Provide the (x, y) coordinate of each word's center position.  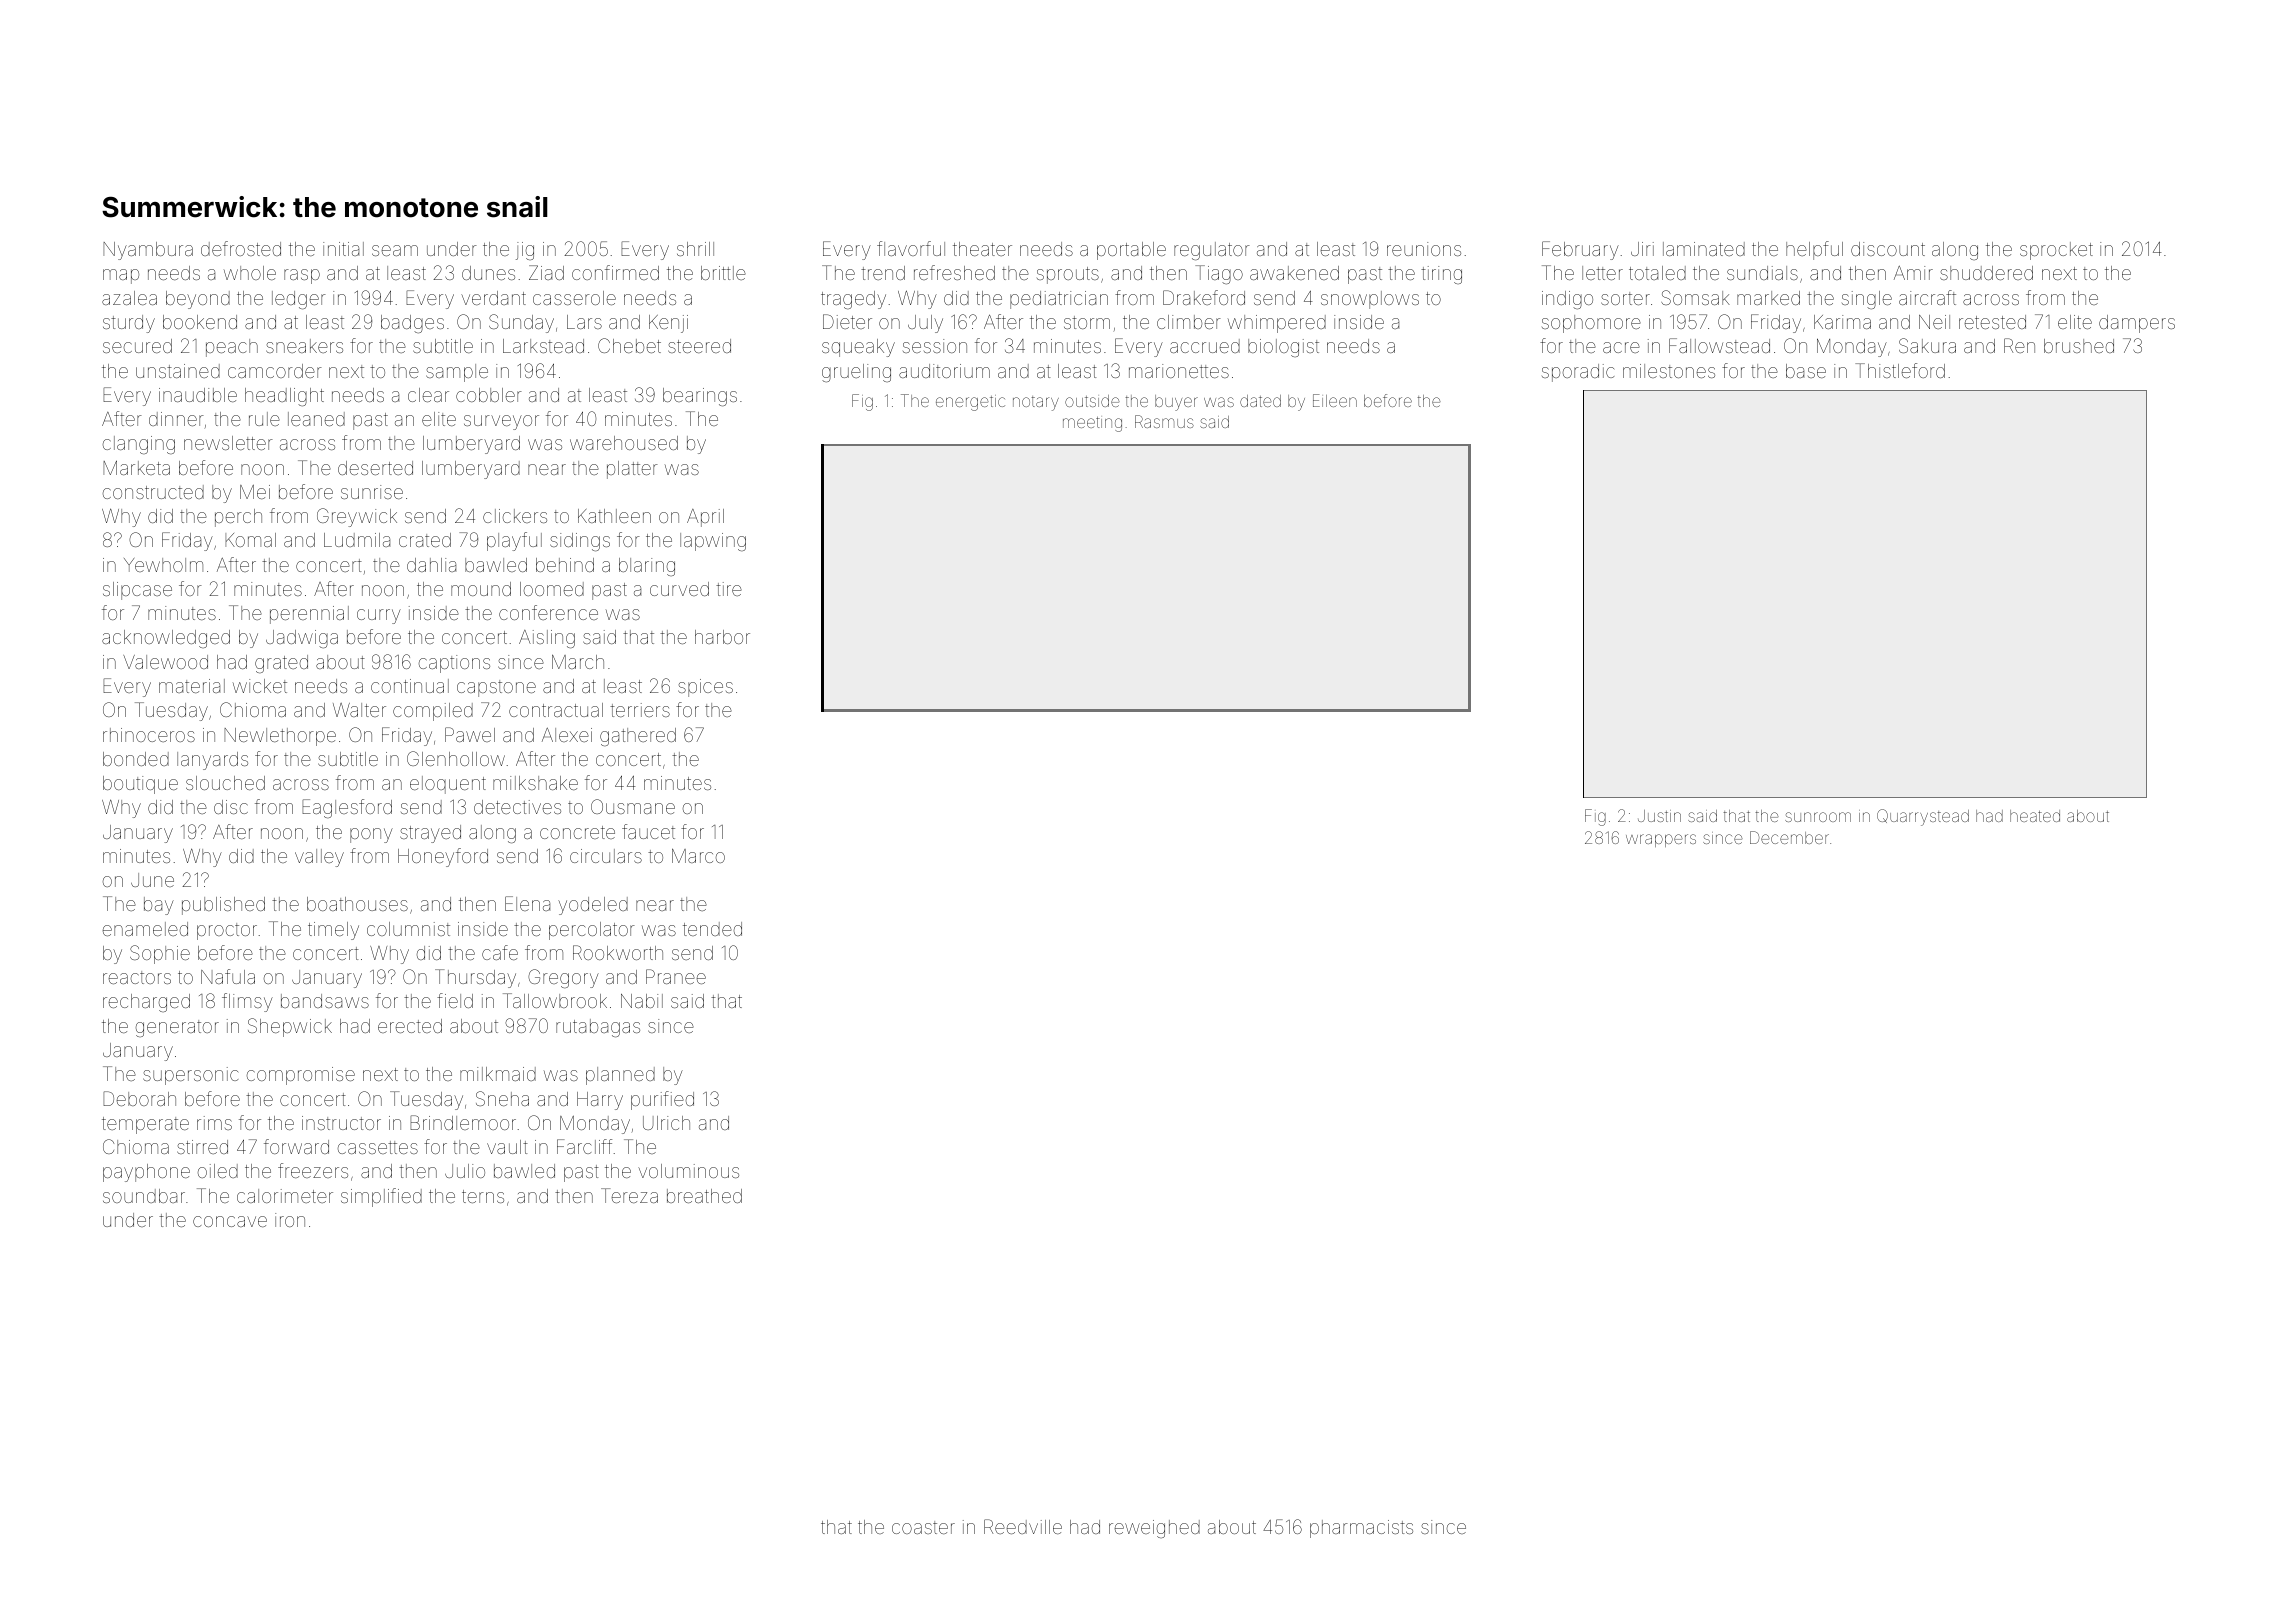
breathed (704, 1196)
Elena (527, 903)
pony (371, 835)
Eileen (1335, 400)
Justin (1659, 816)
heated (2035, 816)
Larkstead (543, 346)
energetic (970, 403)
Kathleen (614, 516)
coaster (923, 1527)
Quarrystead (1923, 817)
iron (290, 1220)
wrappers (1661, 840)
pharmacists (1361, 1529)
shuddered (1986, 273)
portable (1131, 251)
